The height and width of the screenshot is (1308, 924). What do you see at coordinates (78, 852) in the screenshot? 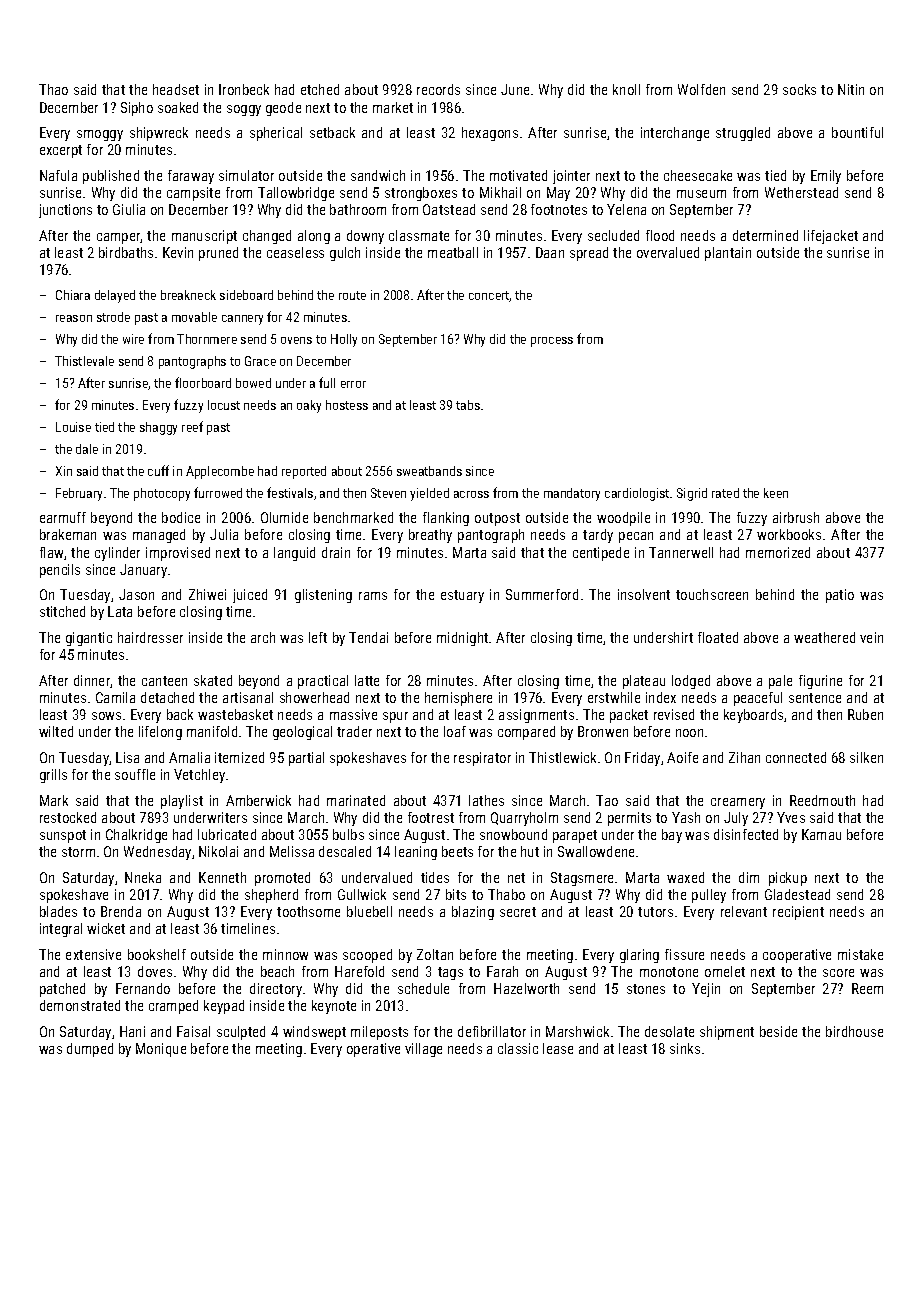
I see `storm` at bounding box center [78, 852].
